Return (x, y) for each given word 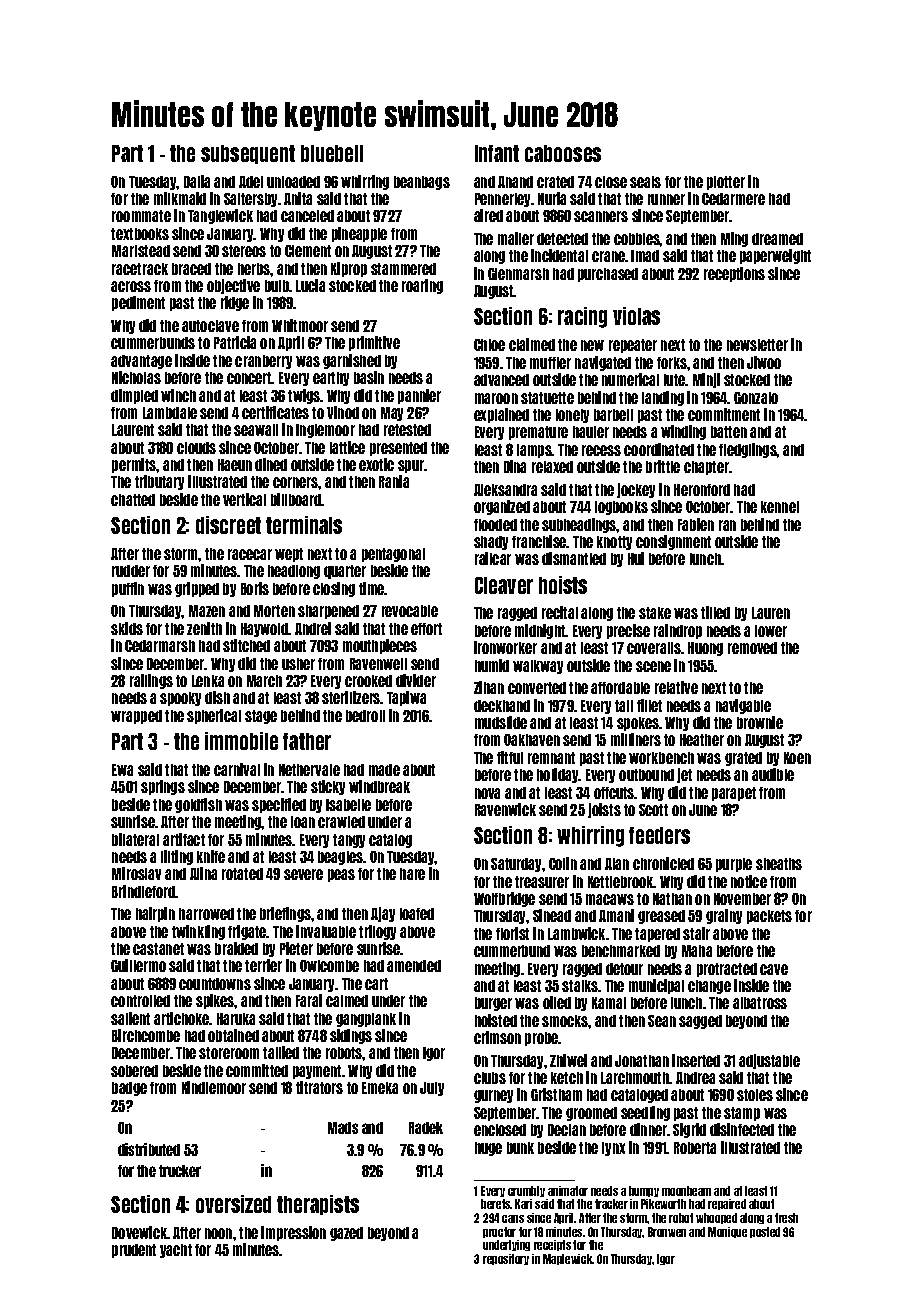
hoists (563, 585)
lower (771, 631)
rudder (131, 571)
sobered (134, 1071)
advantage (141, 362)
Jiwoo (764, 362)
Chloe (489, 345)
